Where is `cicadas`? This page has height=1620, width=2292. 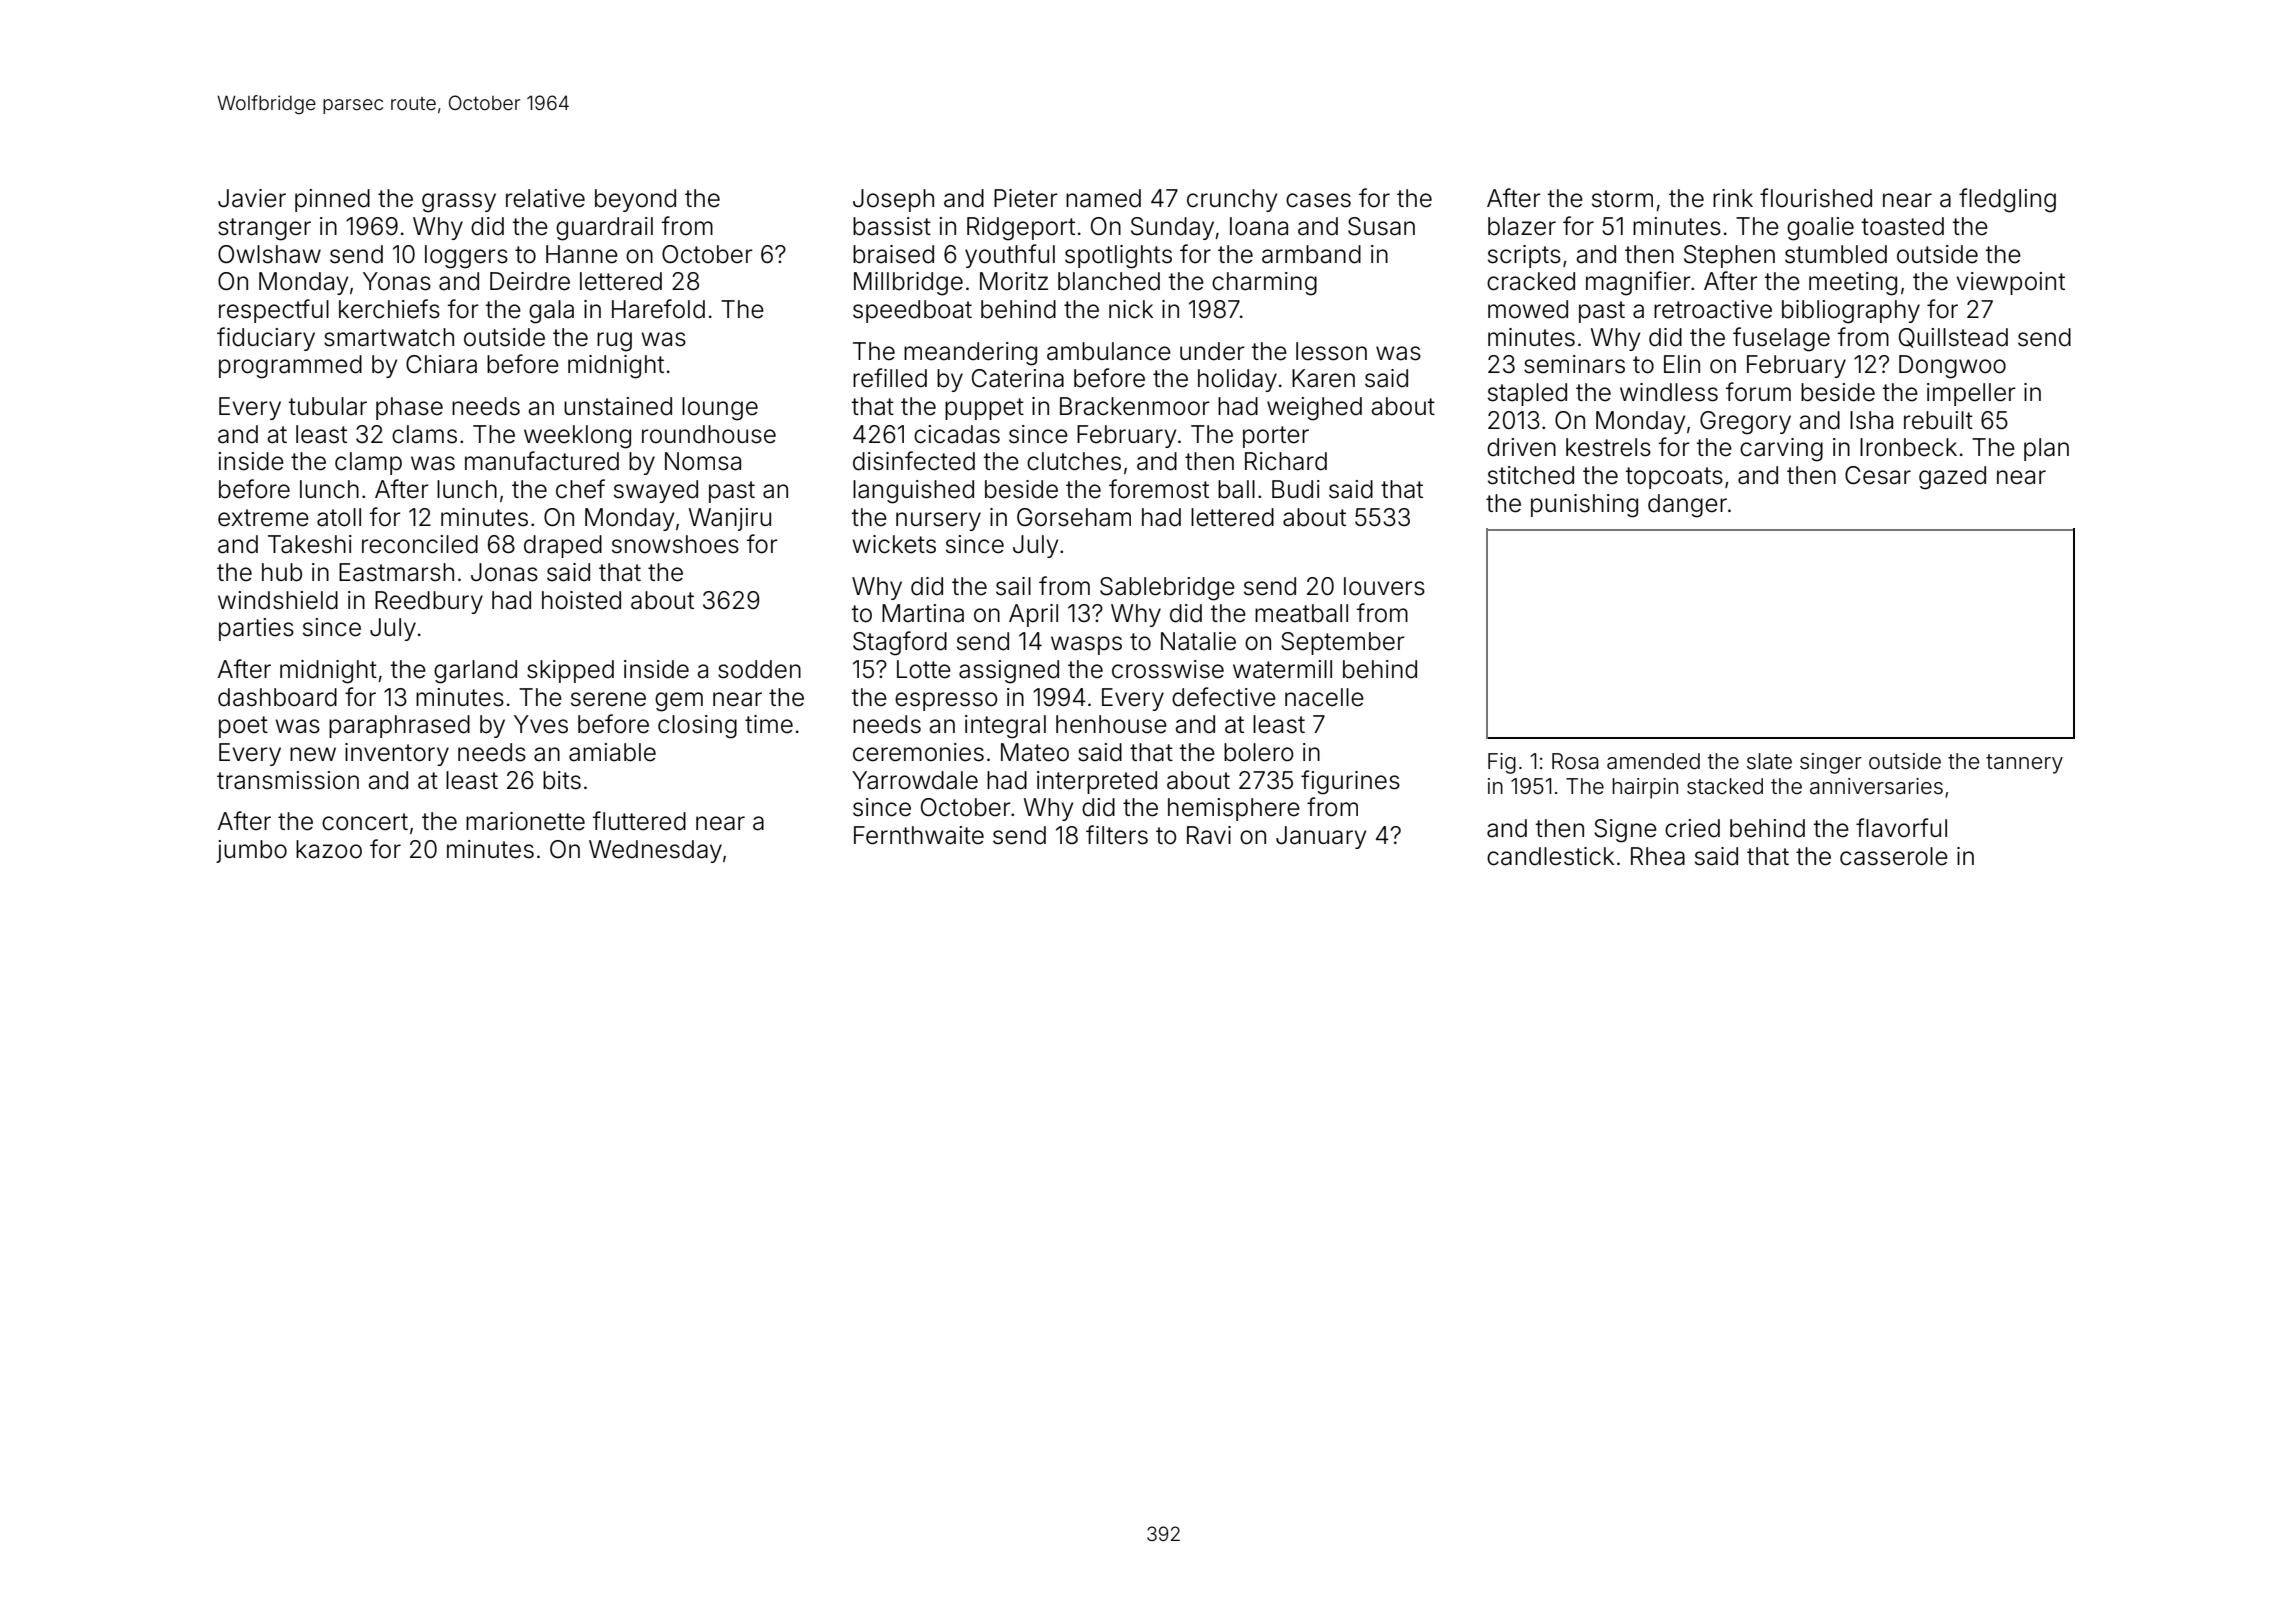
cicadas is located at coordinates (957, 434).
